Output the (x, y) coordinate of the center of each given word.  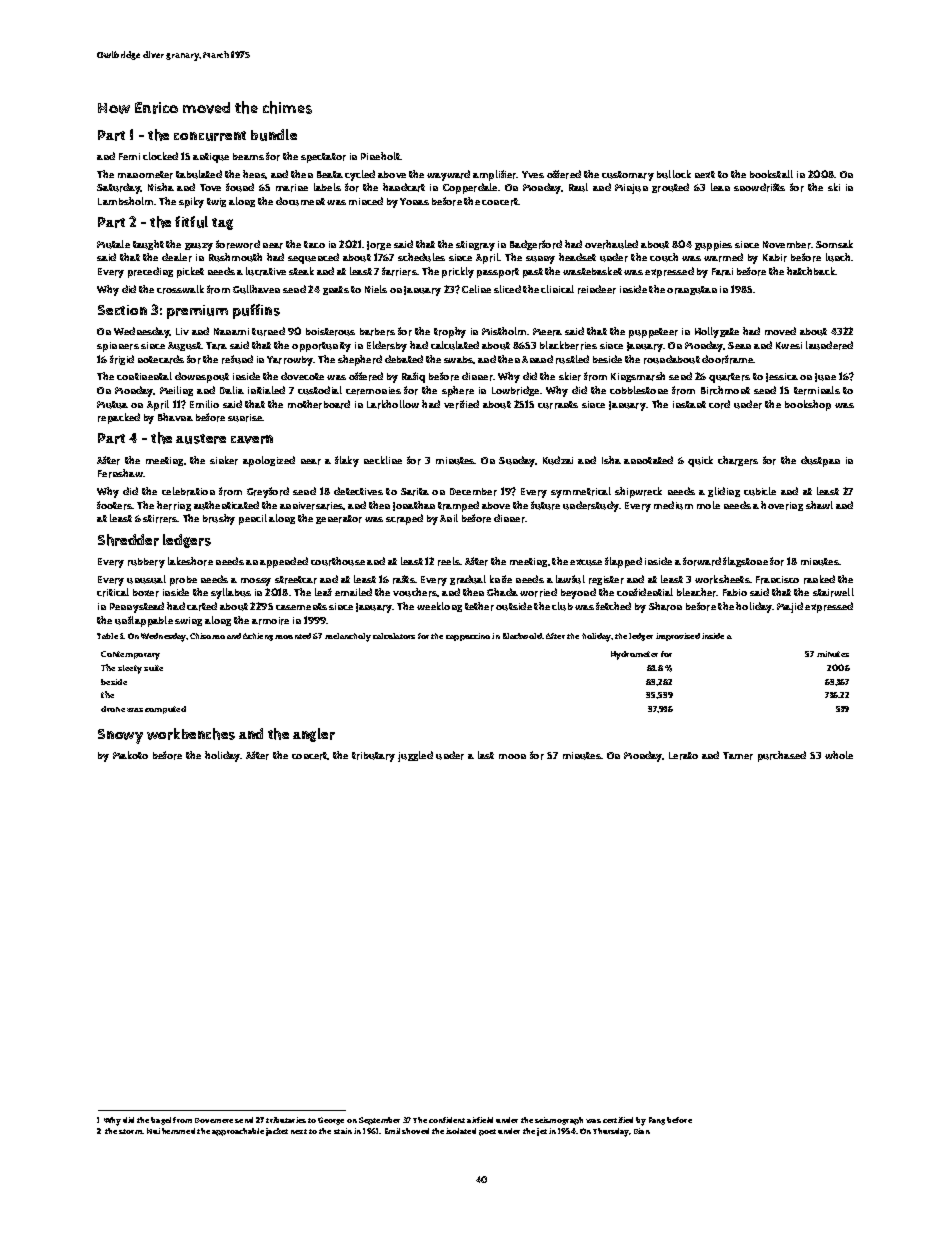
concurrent (210, 136)
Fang (657, 1121)
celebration (188, 491)
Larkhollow (393, 404)
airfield (480, 1120)
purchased (782, 756)
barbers (377, 332)
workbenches (191, 734)
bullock (674, 174)
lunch (839, 257)
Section (122, 310)
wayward (448, 175)
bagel (161, 1121)
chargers (738, 461)
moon (512, 756)
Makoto (130, 755)
